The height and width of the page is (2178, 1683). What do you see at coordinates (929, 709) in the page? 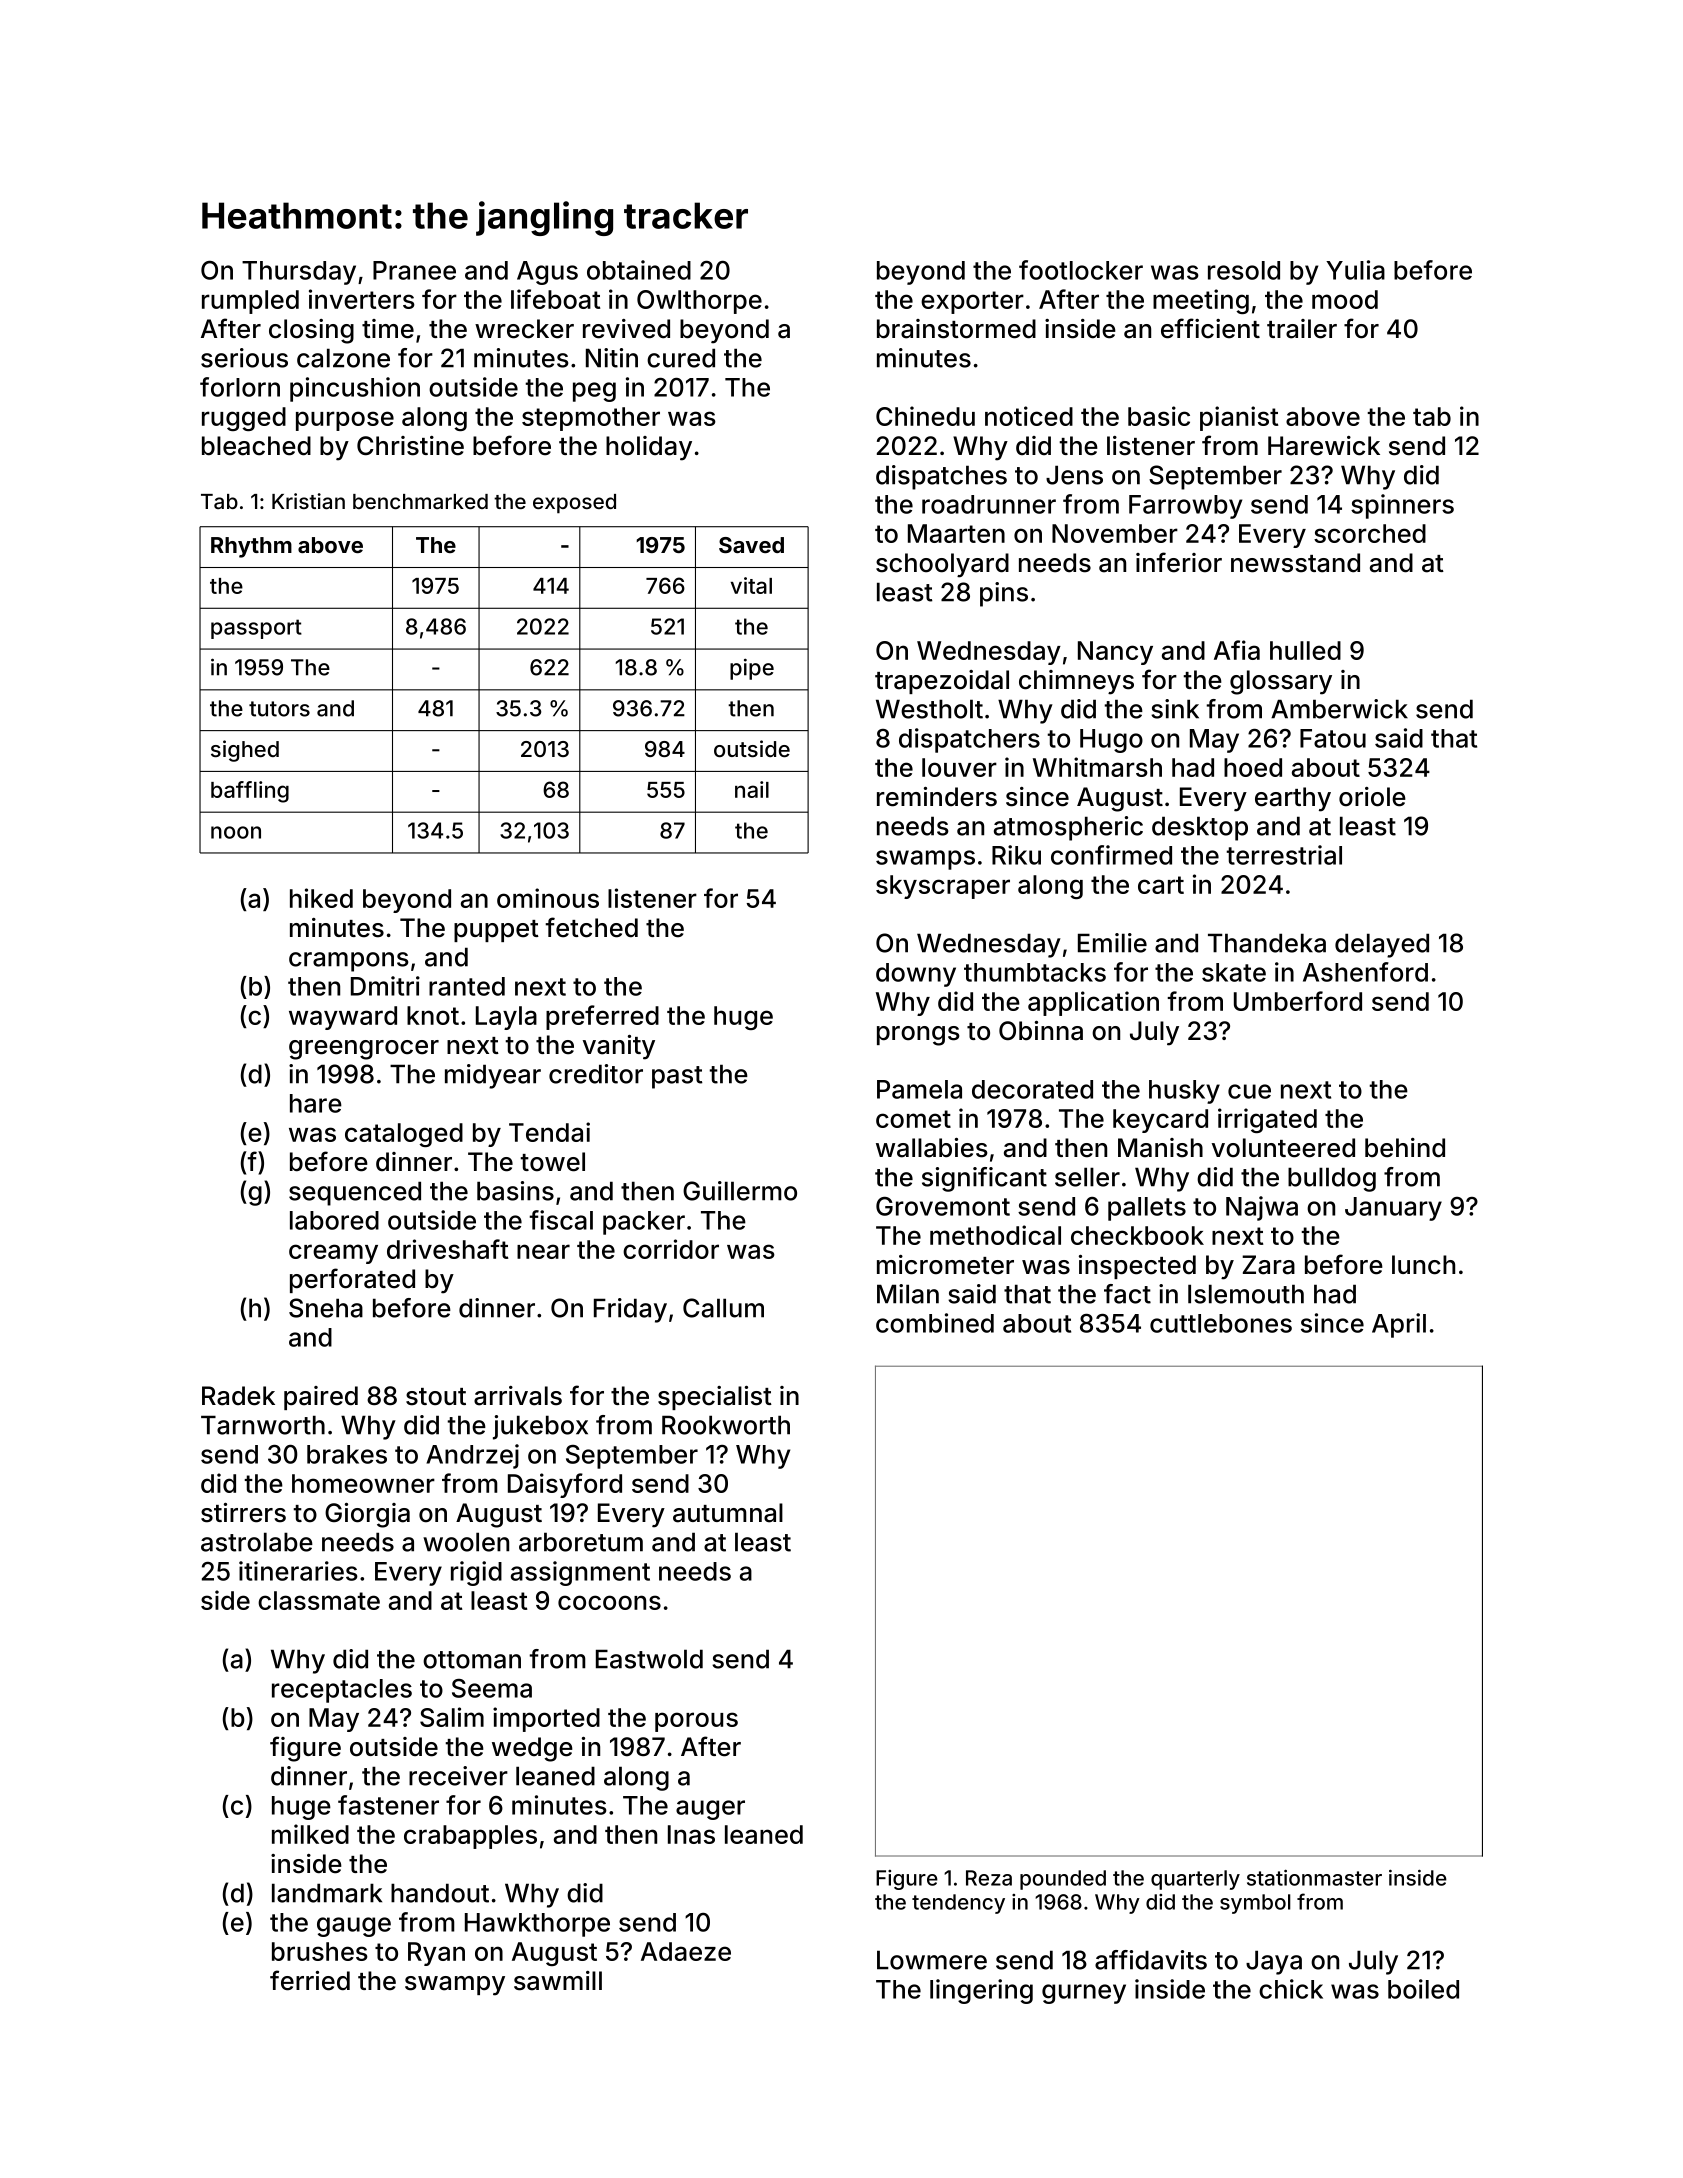
I see `Westholt` at bounding box center [929, 709].
